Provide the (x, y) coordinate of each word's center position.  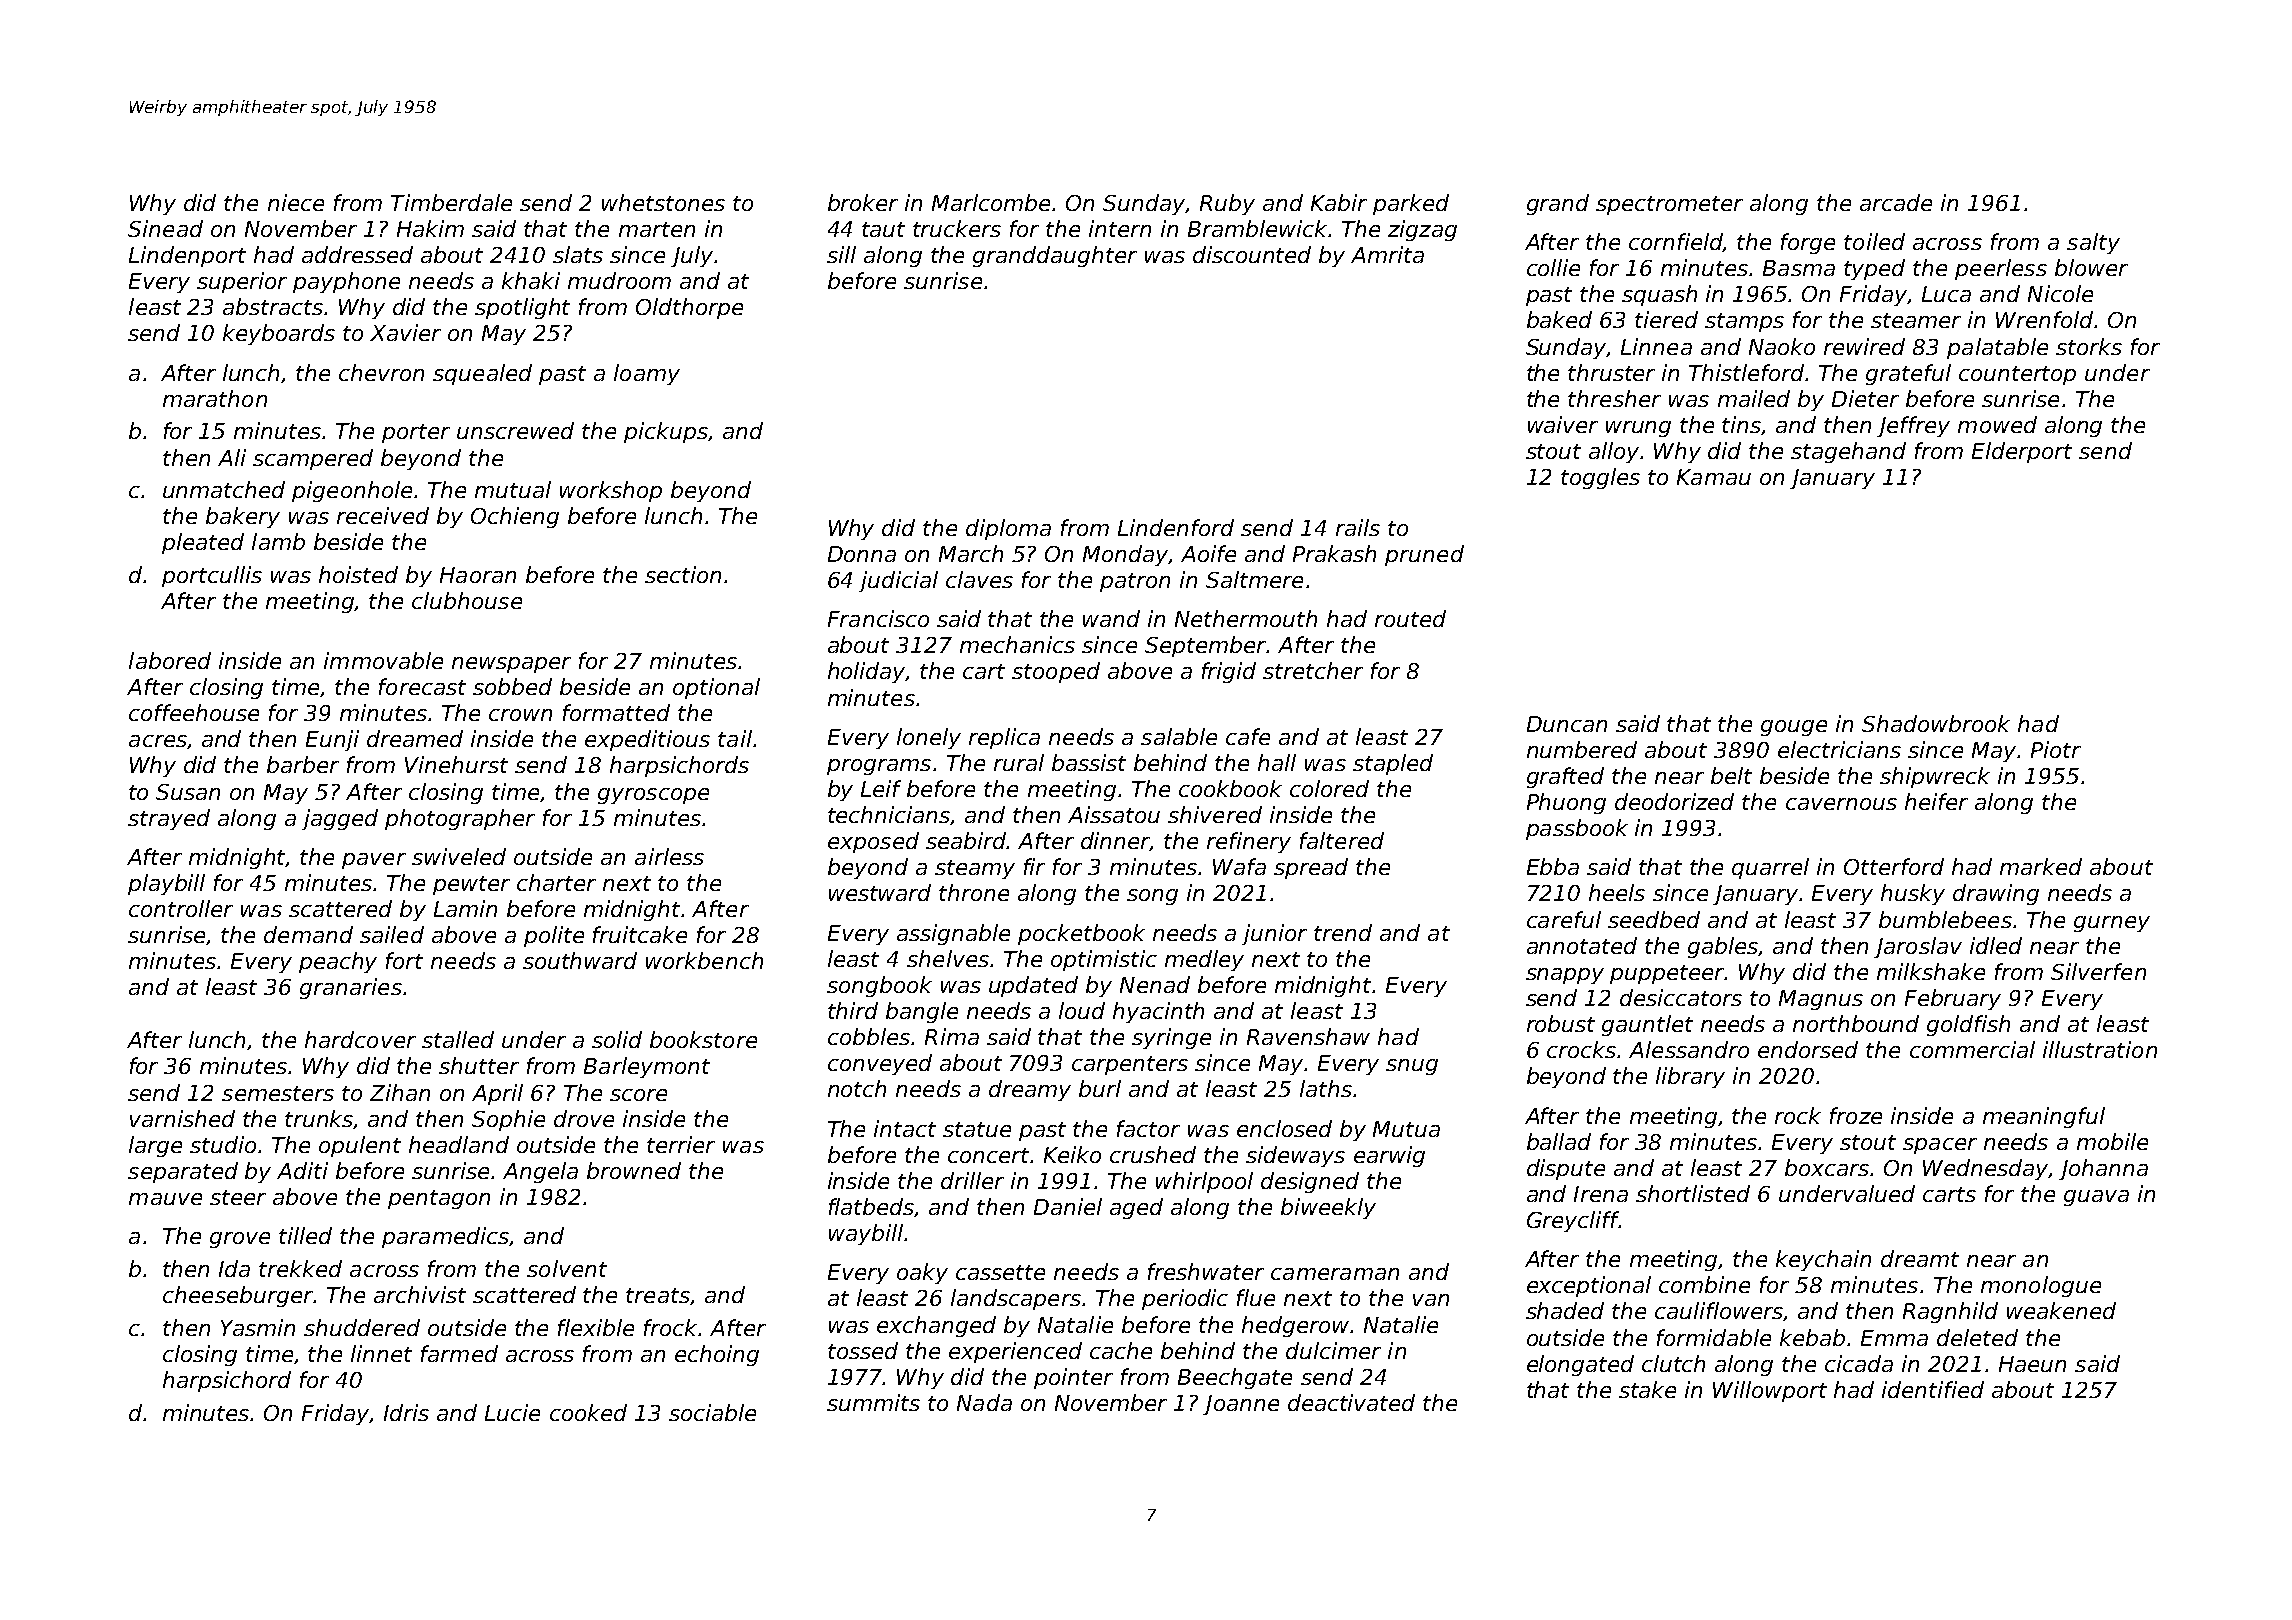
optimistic (1104, 960)
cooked (588, 1412)
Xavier (405, 332)
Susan (188, 792)
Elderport (2022, 452)
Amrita (1387, 254)
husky (1913, 894)
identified (1933, 1389)
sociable (712, 1412)
